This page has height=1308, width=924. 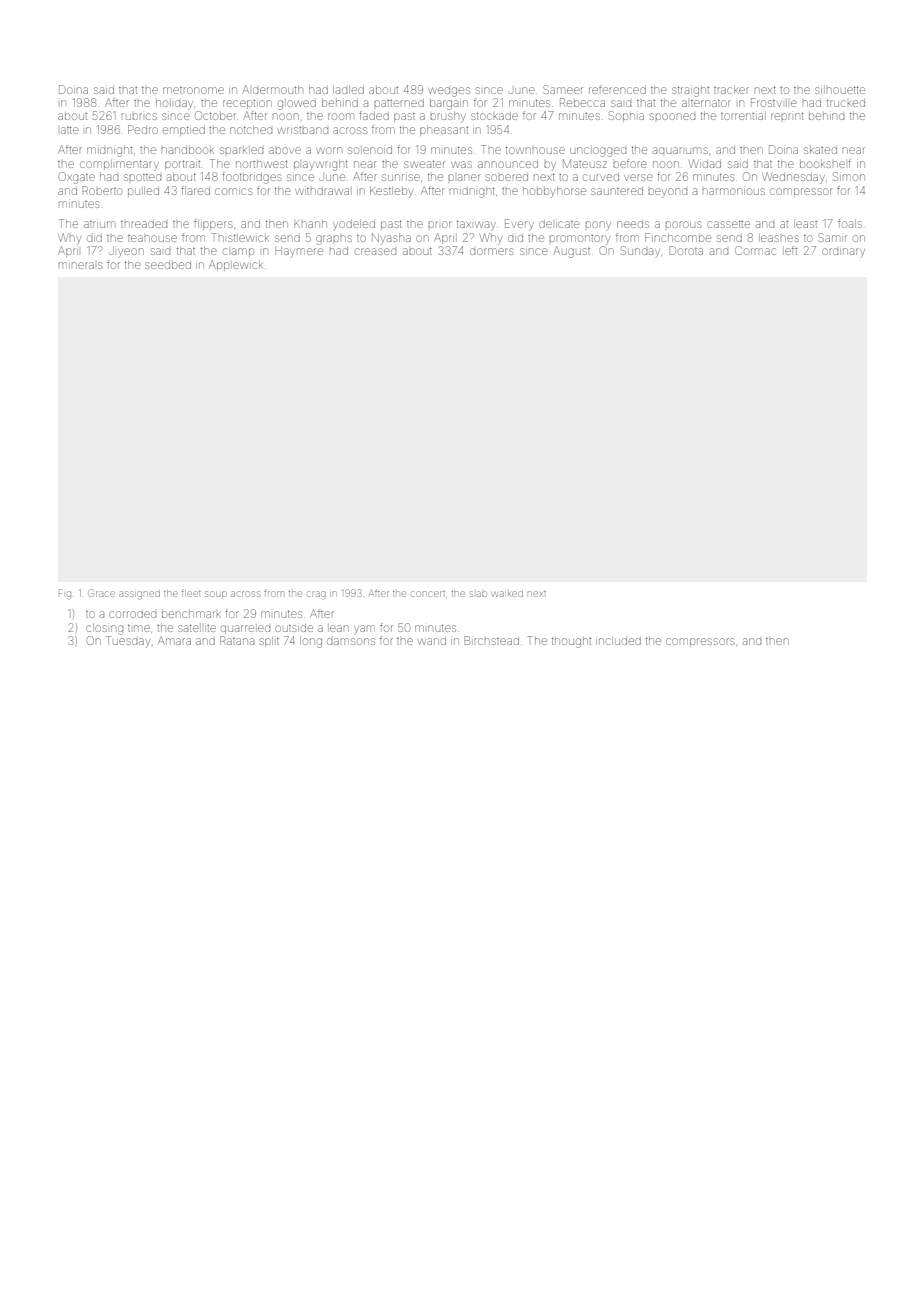 What do you see at coordinates (128, 642) in the page?
I see `Tuesday` at bounding box center [128, 642].
